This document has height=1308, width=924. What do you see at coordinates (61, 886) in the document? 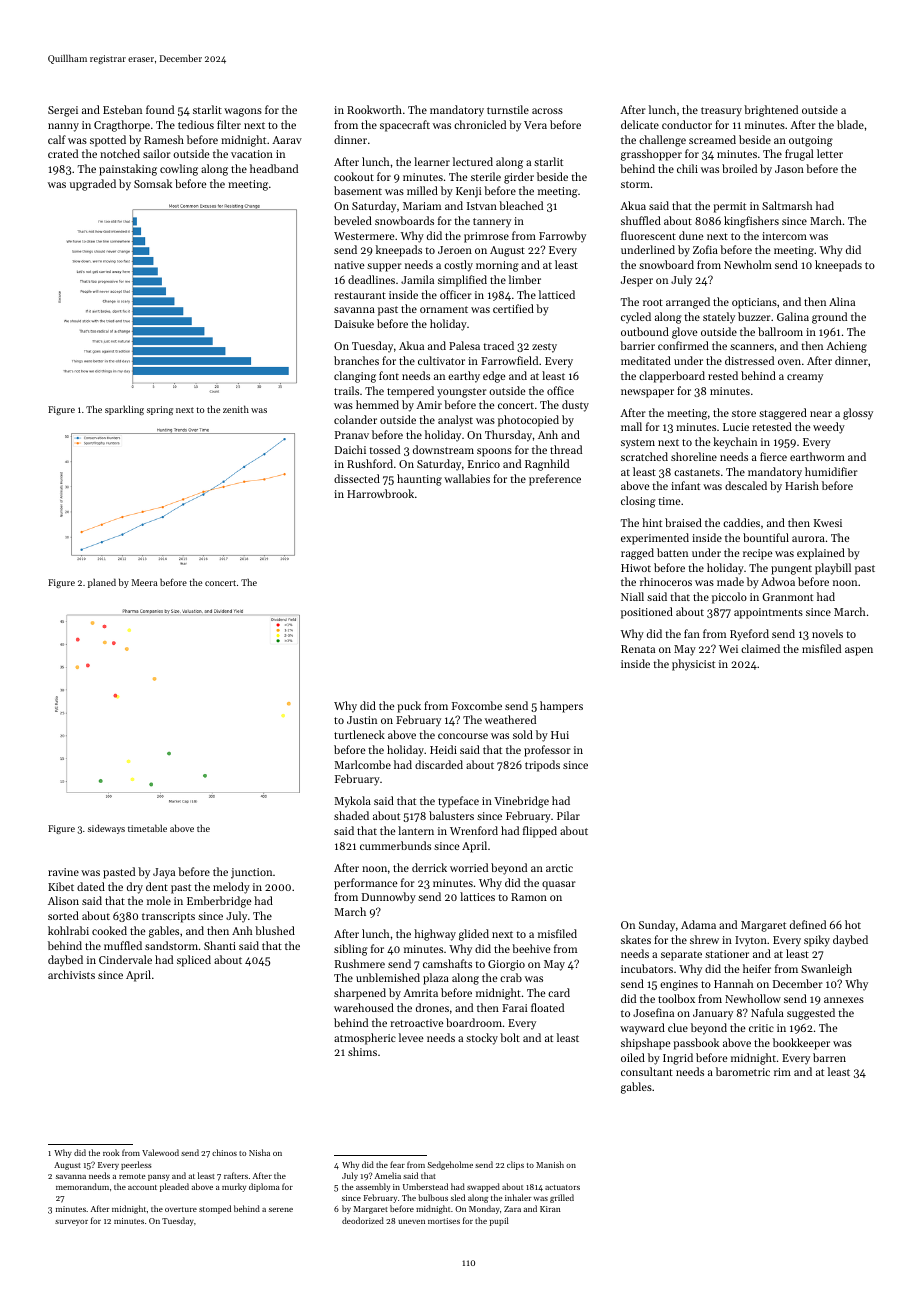
I see `Kibet` at bounding box center [61, 886].
